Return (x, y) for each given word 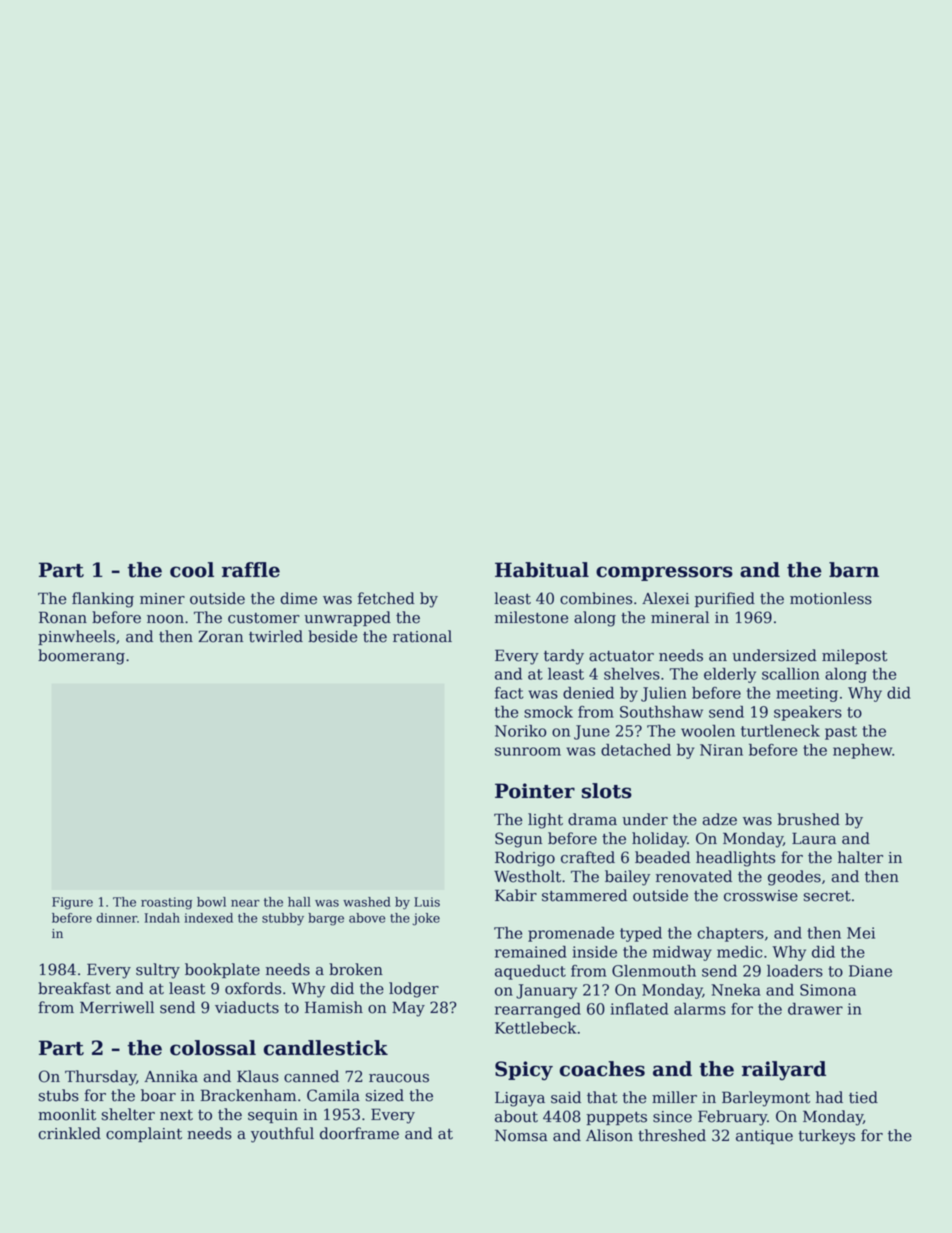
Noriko (520, 731)
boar (158, 1095)
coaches (602, 1069)
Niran (721, 750)
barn (854, 570)
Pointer (535, 791)
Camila (333, 1095)
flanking (103, 600)
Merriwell (117, 1007)
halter (860, 857)
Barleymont (766, 1099)
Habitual (542, 570)
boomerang (81, 657)
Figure (72, 903)
